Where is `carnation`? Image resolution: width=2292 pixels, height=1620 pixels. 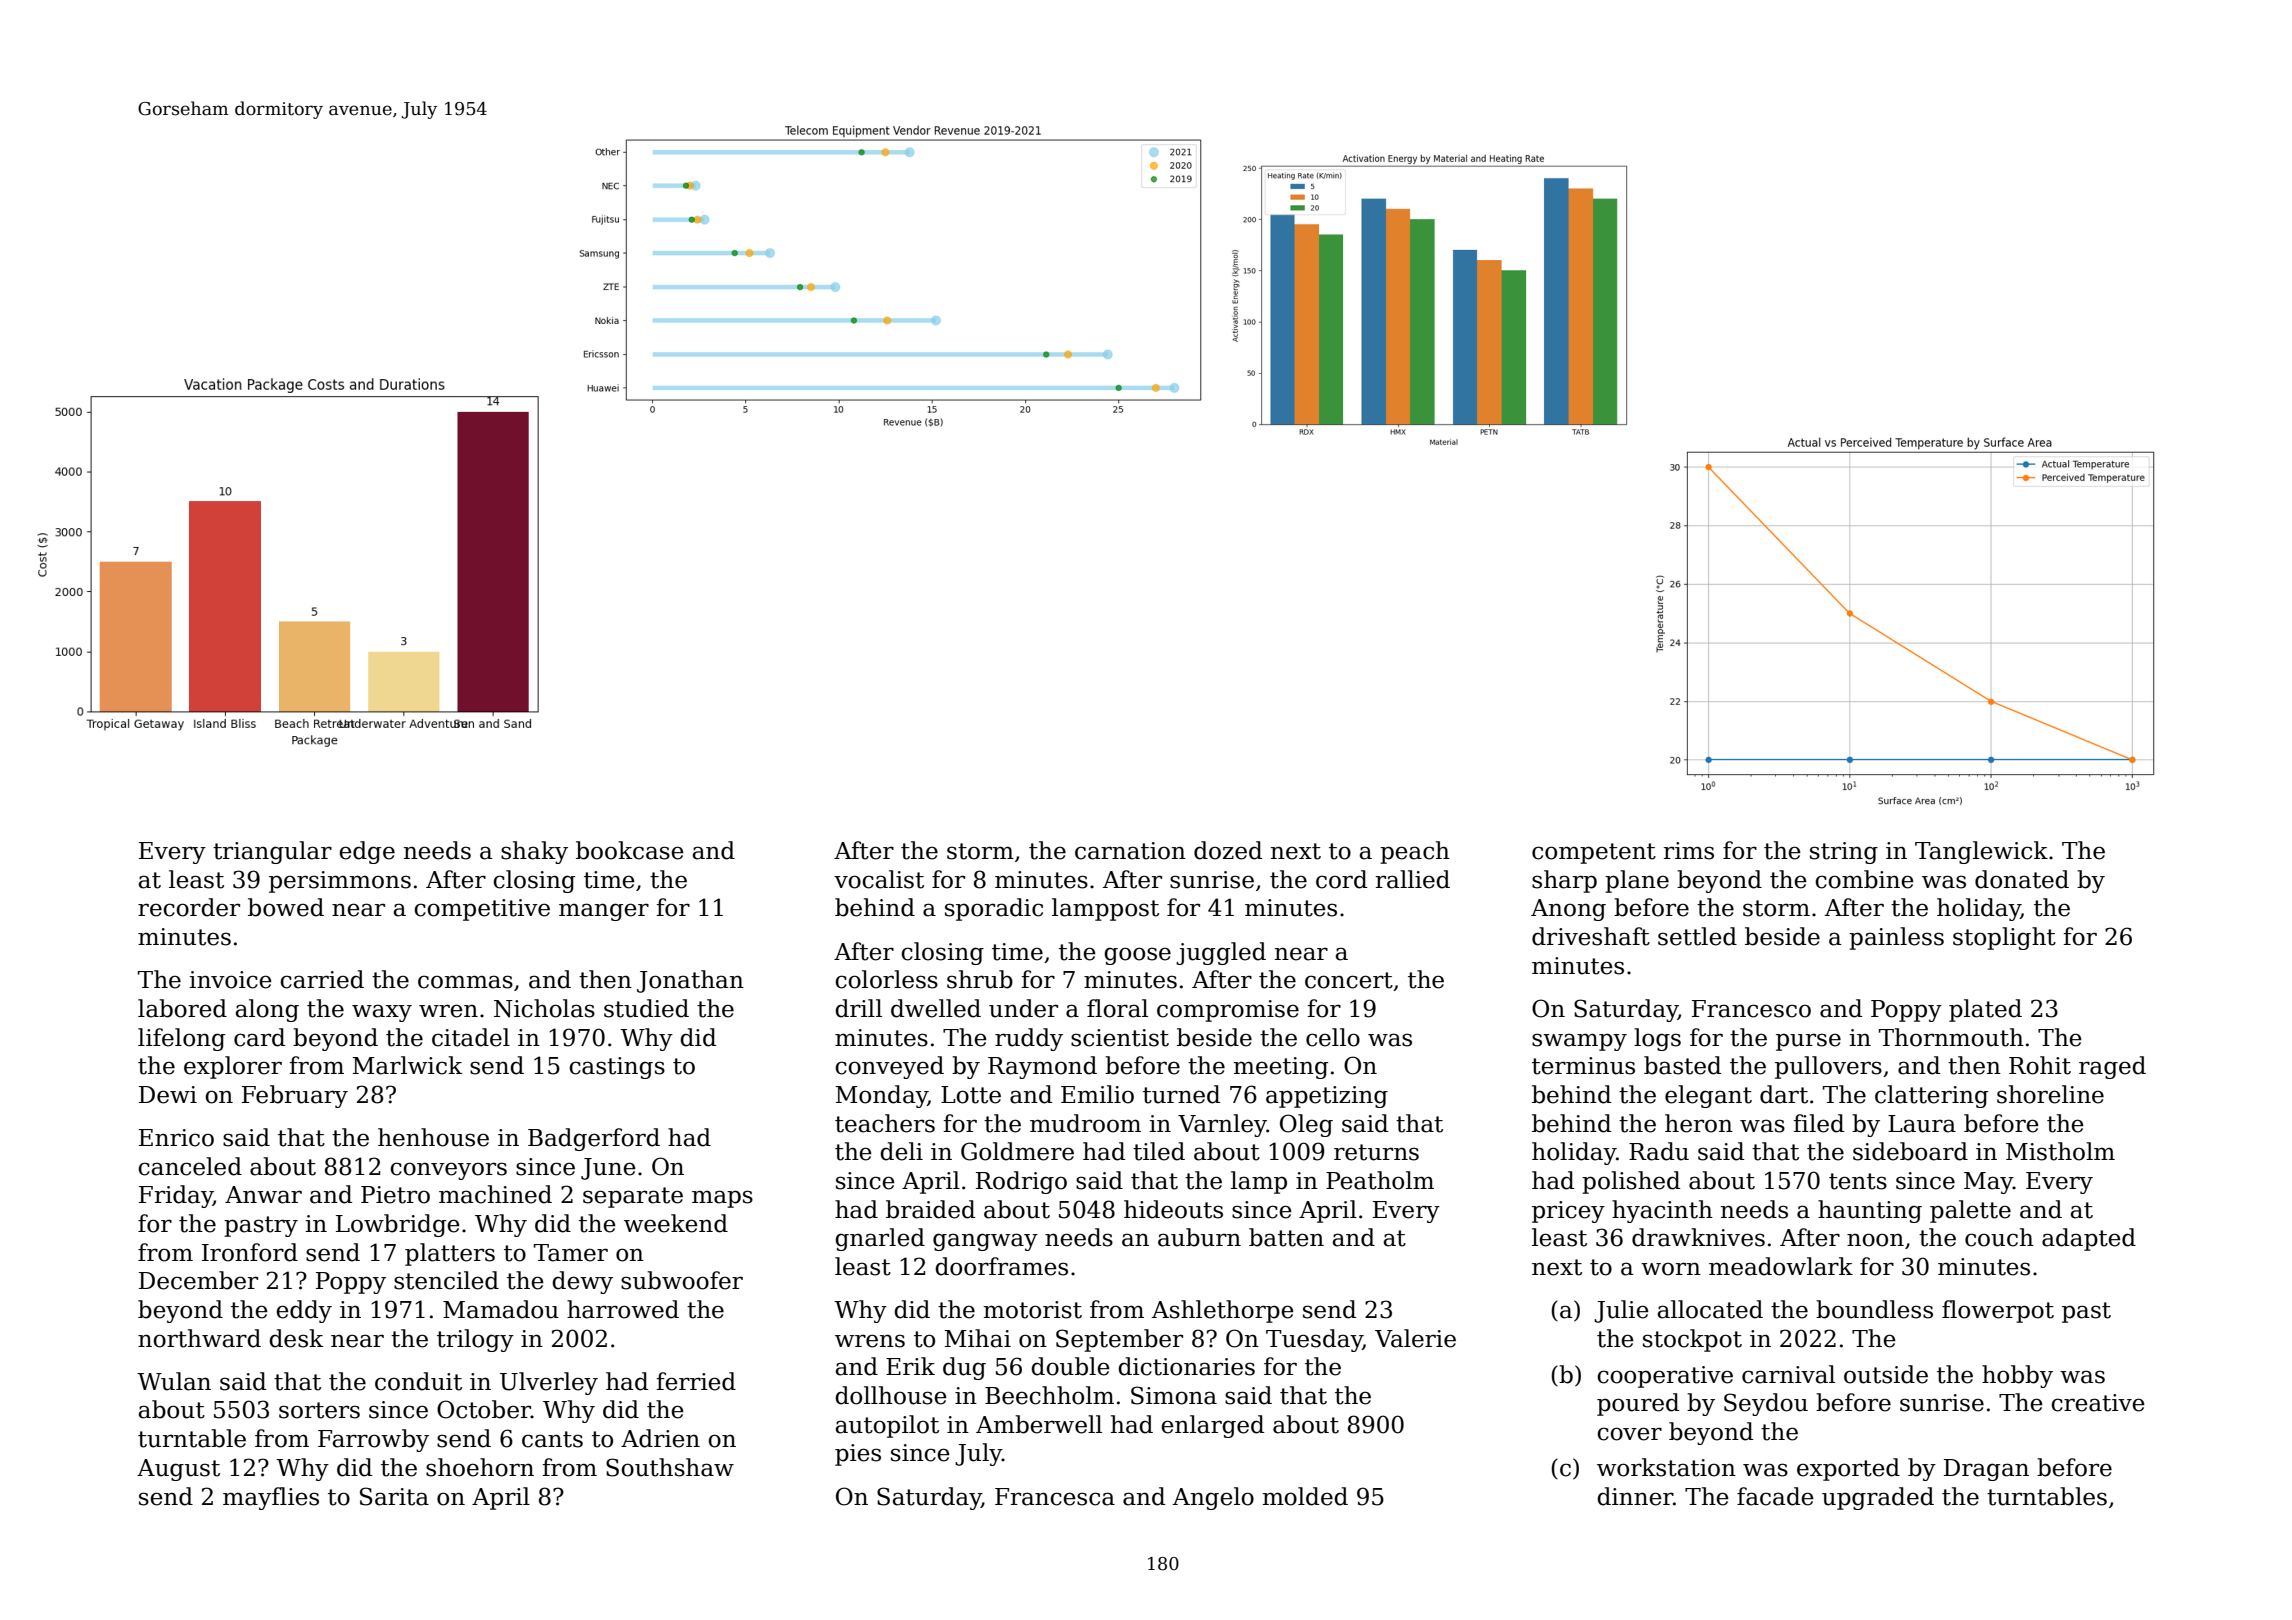
carnation is located at coordinates (1130, 851).
